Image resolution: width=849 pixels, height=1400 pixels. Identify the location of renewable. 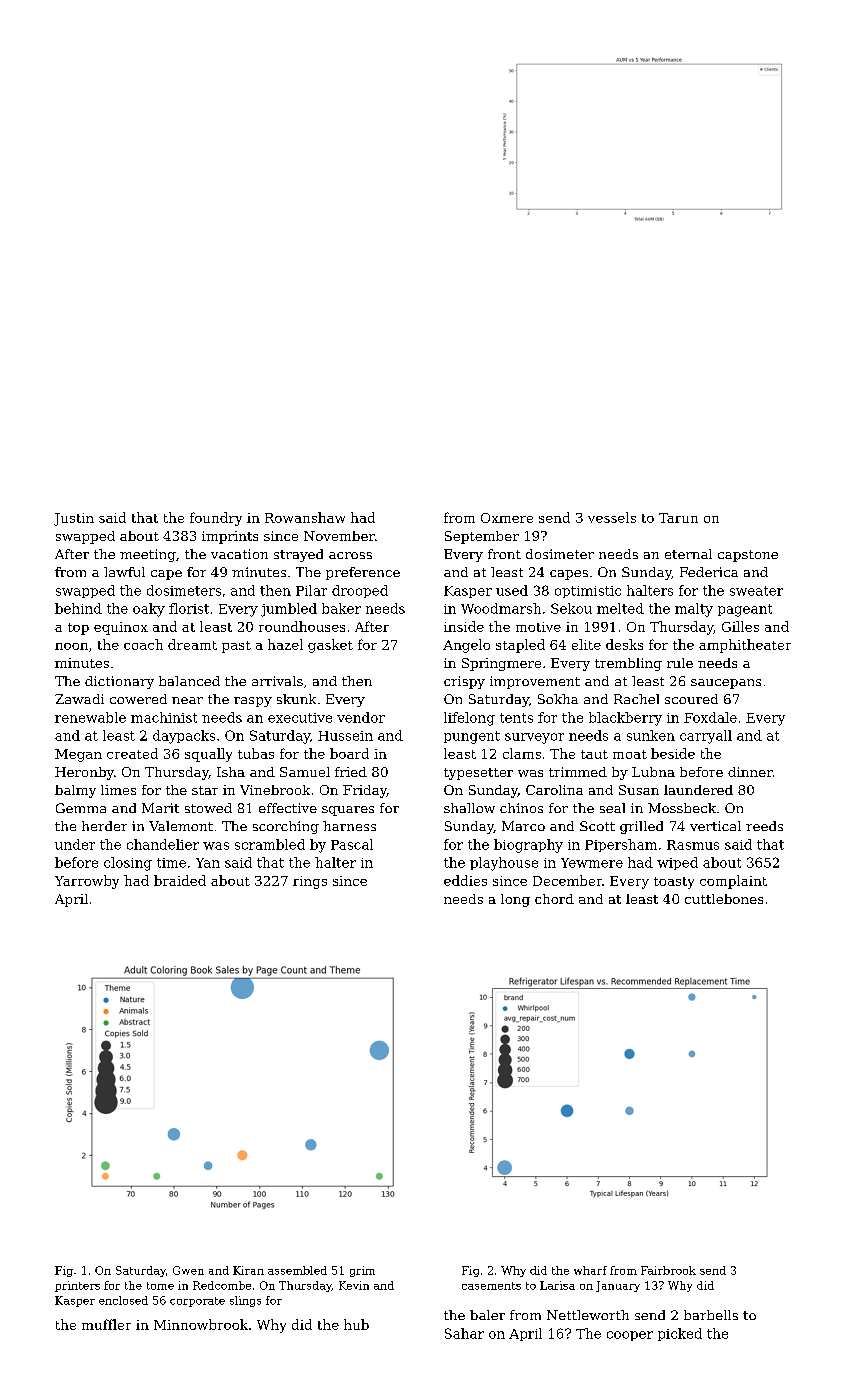
(90, 717).
